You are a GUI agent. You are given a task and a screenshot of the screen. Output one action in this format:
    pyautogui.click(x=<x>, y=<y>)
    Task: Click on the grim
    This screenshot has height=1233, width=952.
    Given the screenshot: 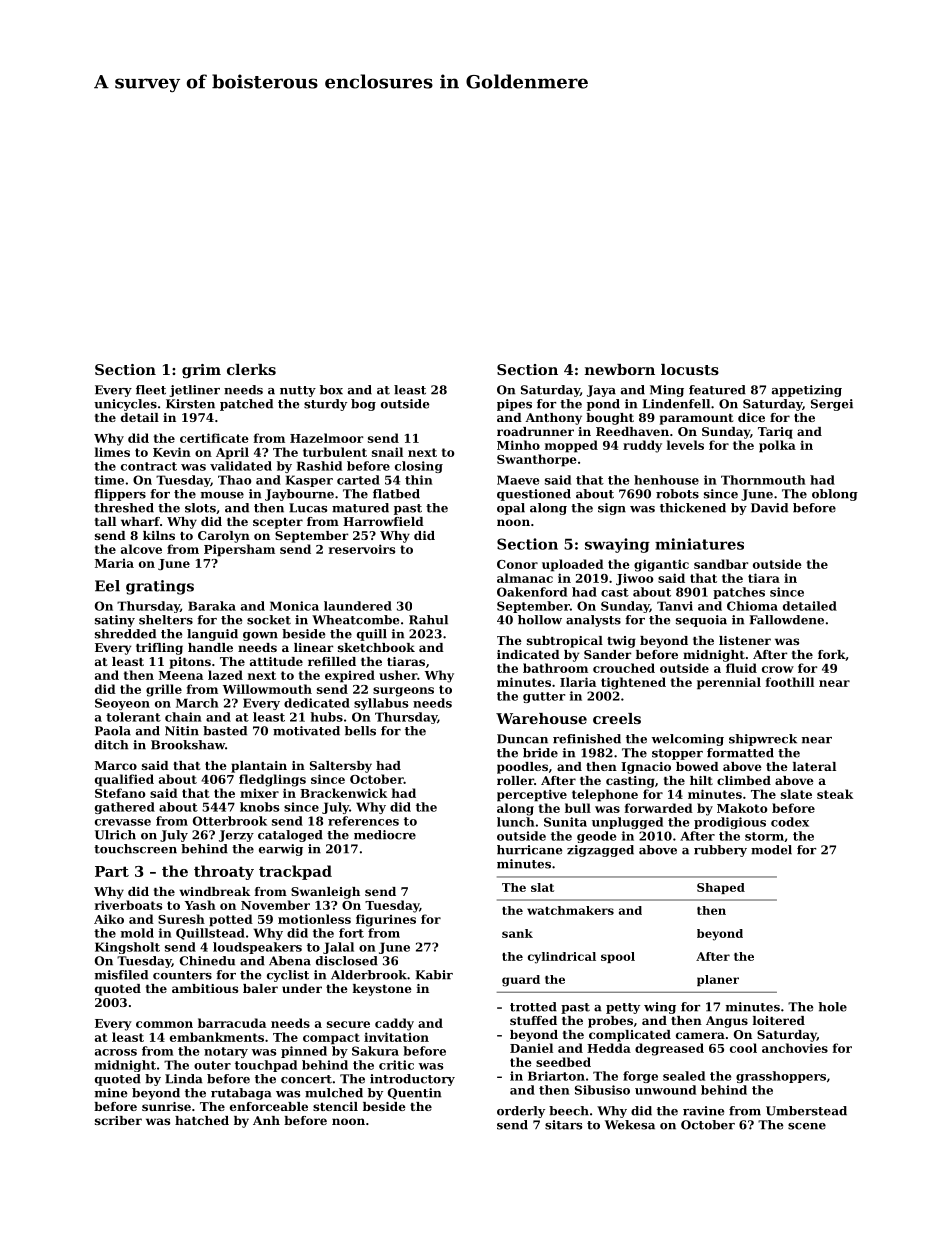 What is the action you would take?
    pyautogui.click(x=201, y=371)
